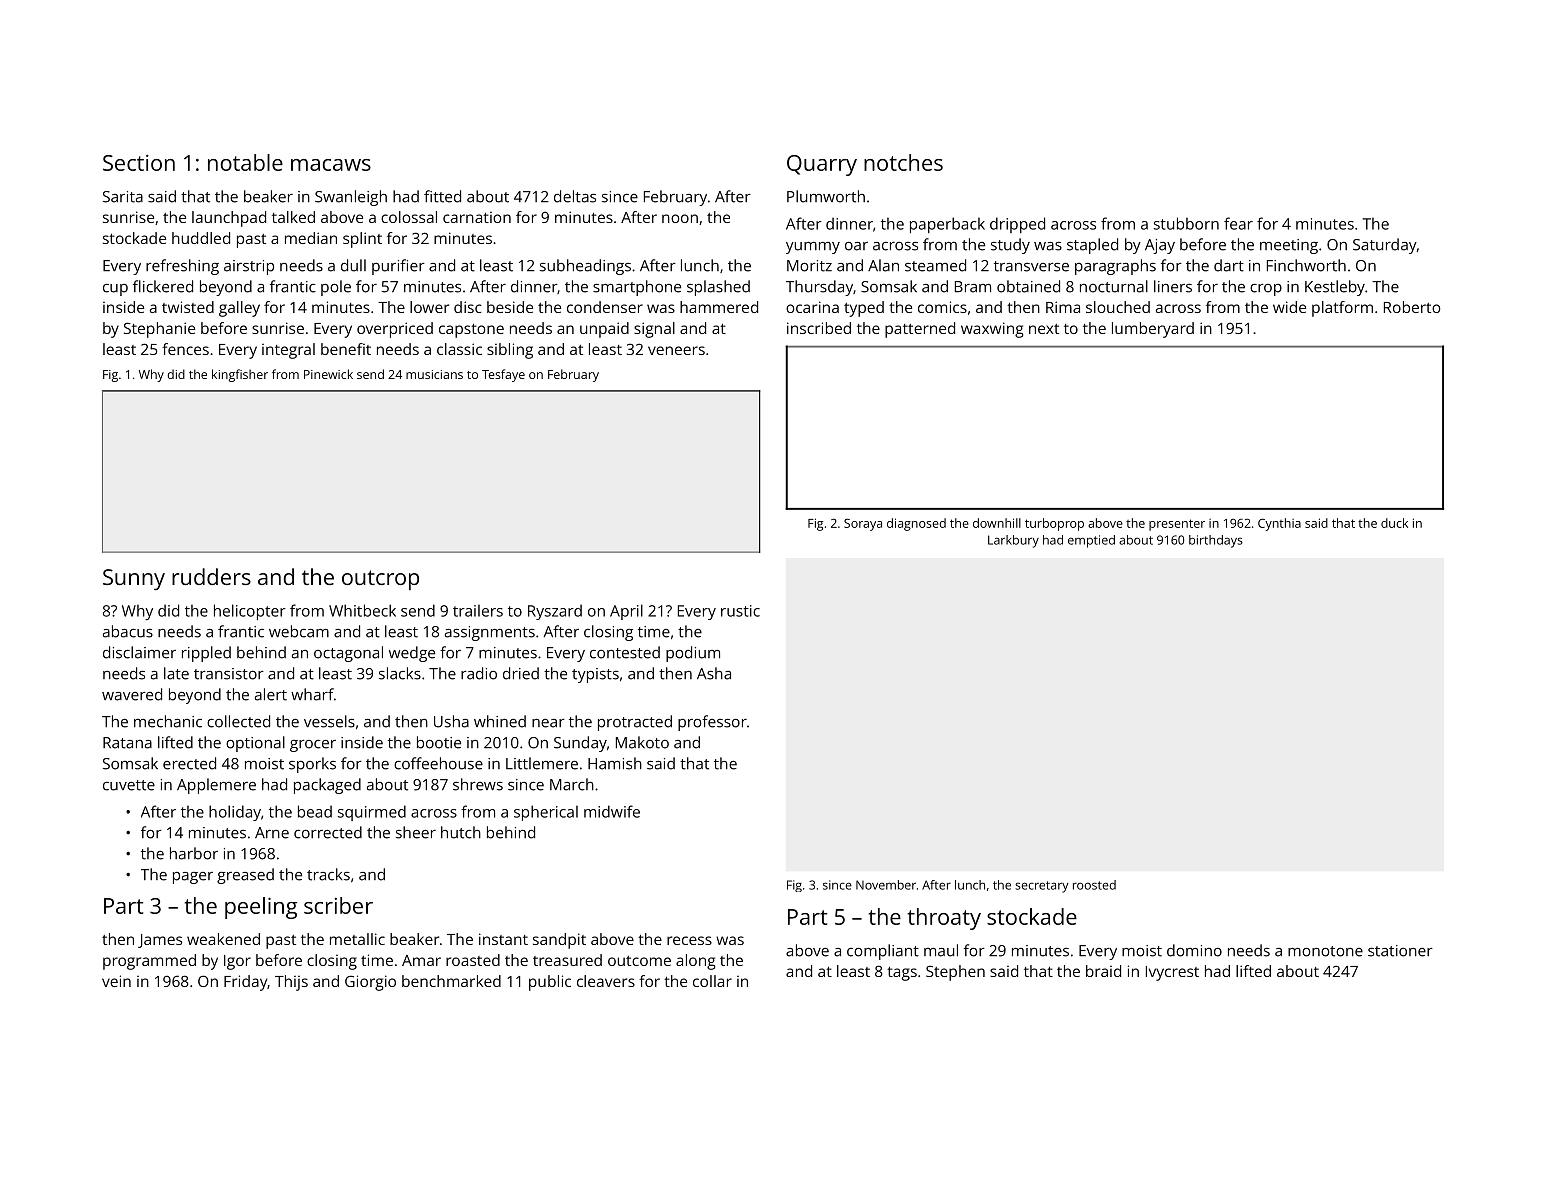 This document has width=1546, height=1195. I want to click on bootie, so click(439, 742).
